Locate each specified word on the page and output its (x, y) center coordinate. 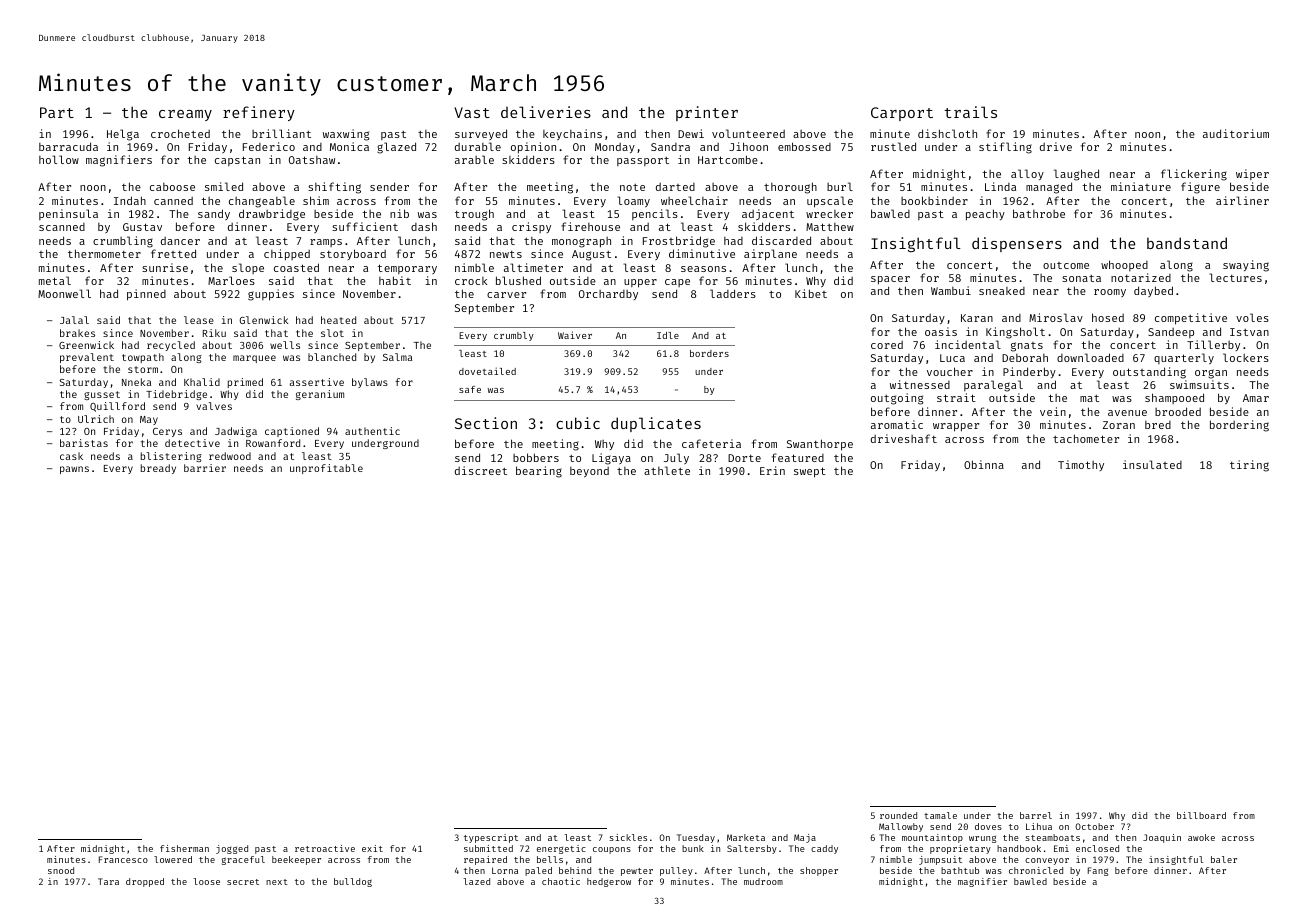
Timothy (1081, 465)
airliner (1242, 200)
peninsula (68, 214)
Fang (1098, 871)
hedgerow (609, 882)
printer (707, 113)
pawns (74, 470)
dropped (145, 882)
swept (810, 472)
